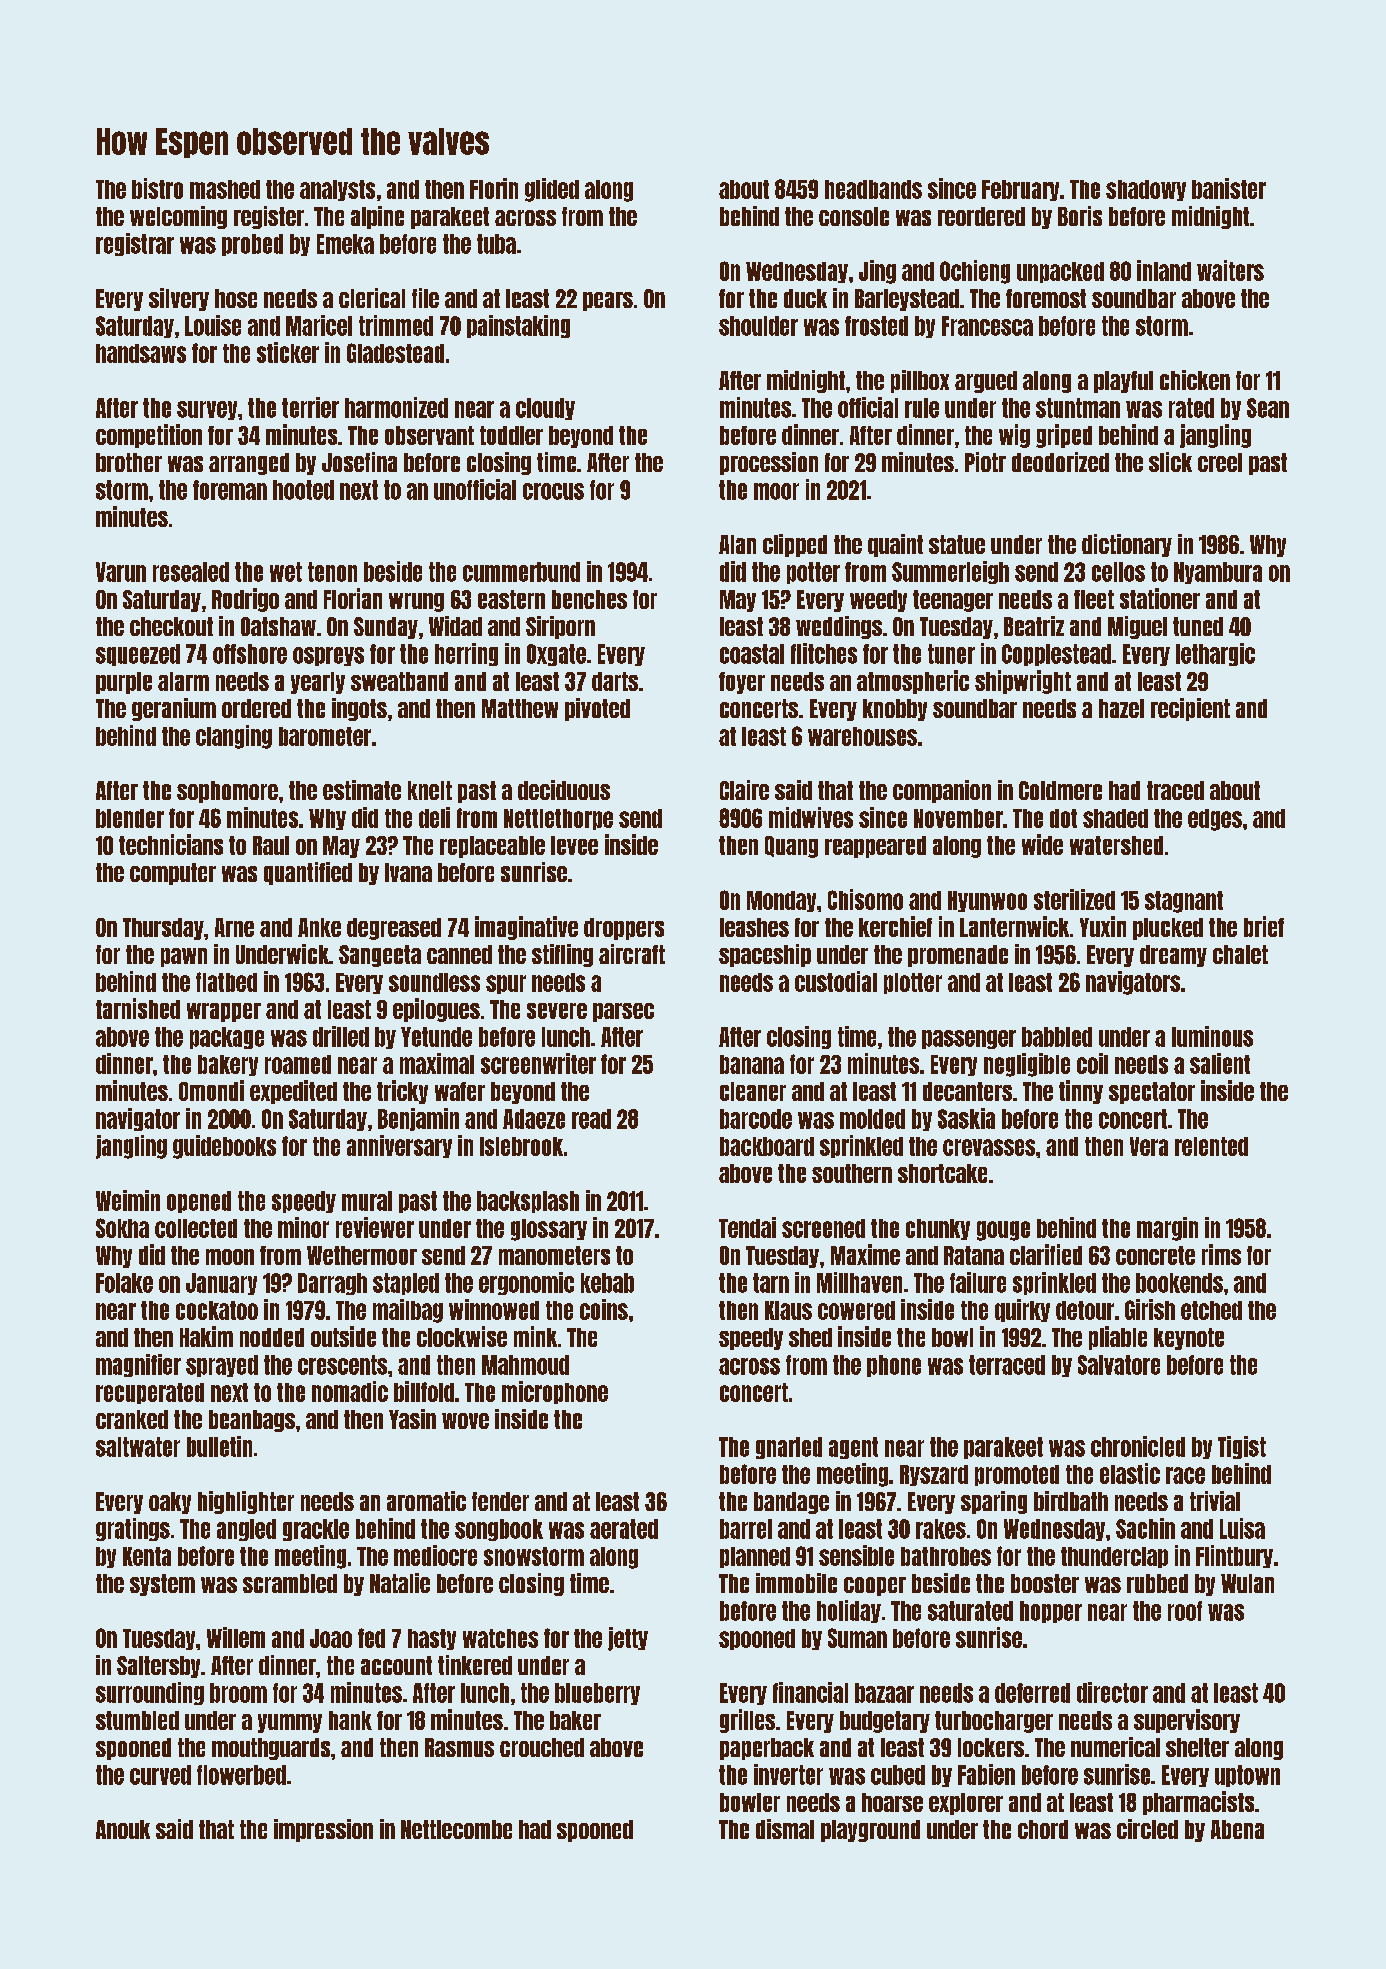 The width and height of the screenshot is (1386, 1969). Describe the element at coordinates (241, 1775) in the screenshot. I see `flowerbed` at that location.
